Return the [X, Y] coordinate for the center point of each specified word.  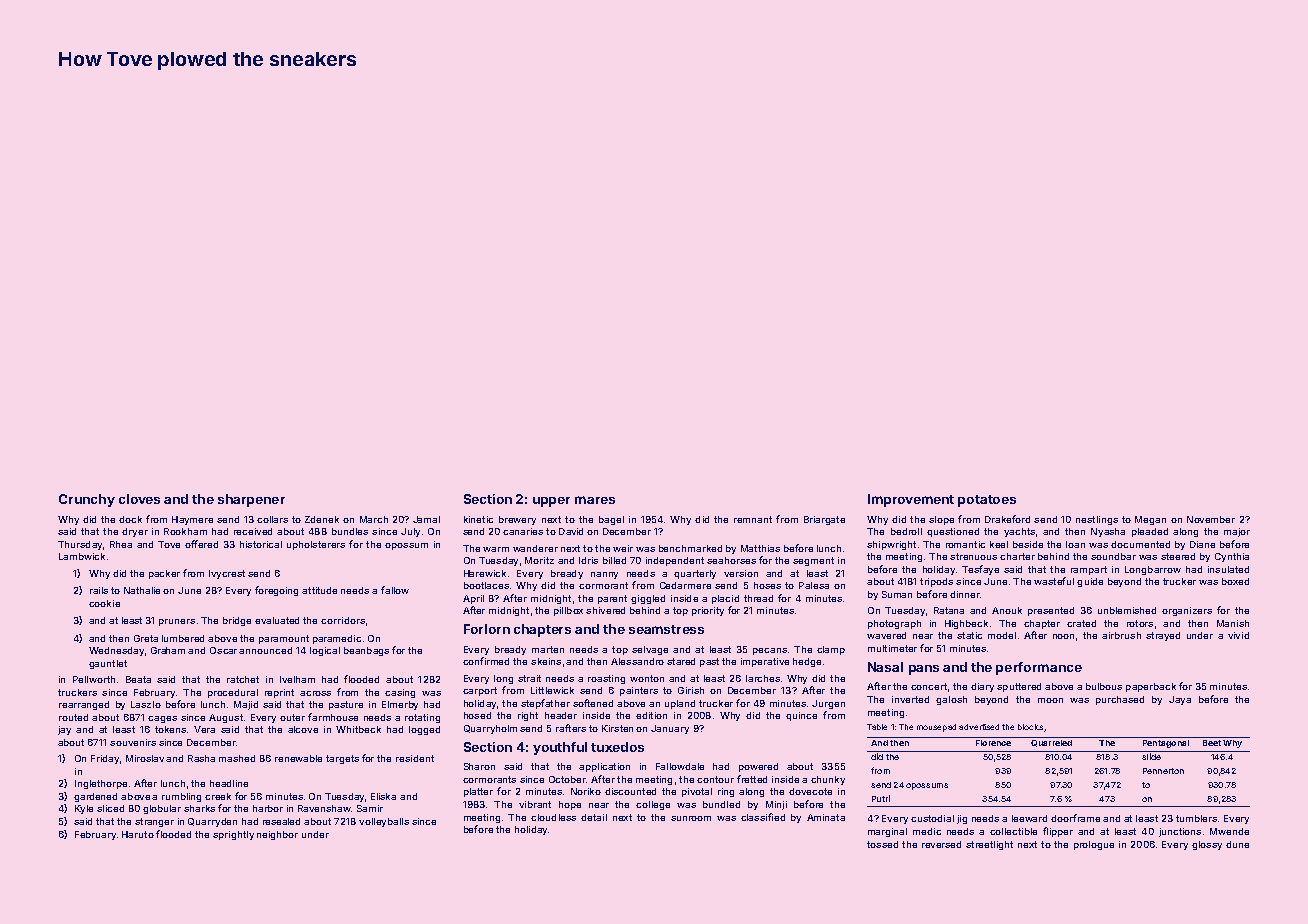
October [567, 779]
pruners [177, 622]
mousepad [936, 728]
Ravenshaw [324, 808]
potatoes [987, 501]
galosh [951, 700]
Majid [246, 705]
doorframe [1075, 818]
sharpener [251, 500]
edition [651, 715]
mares [595, 500]
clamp [831, 650]
